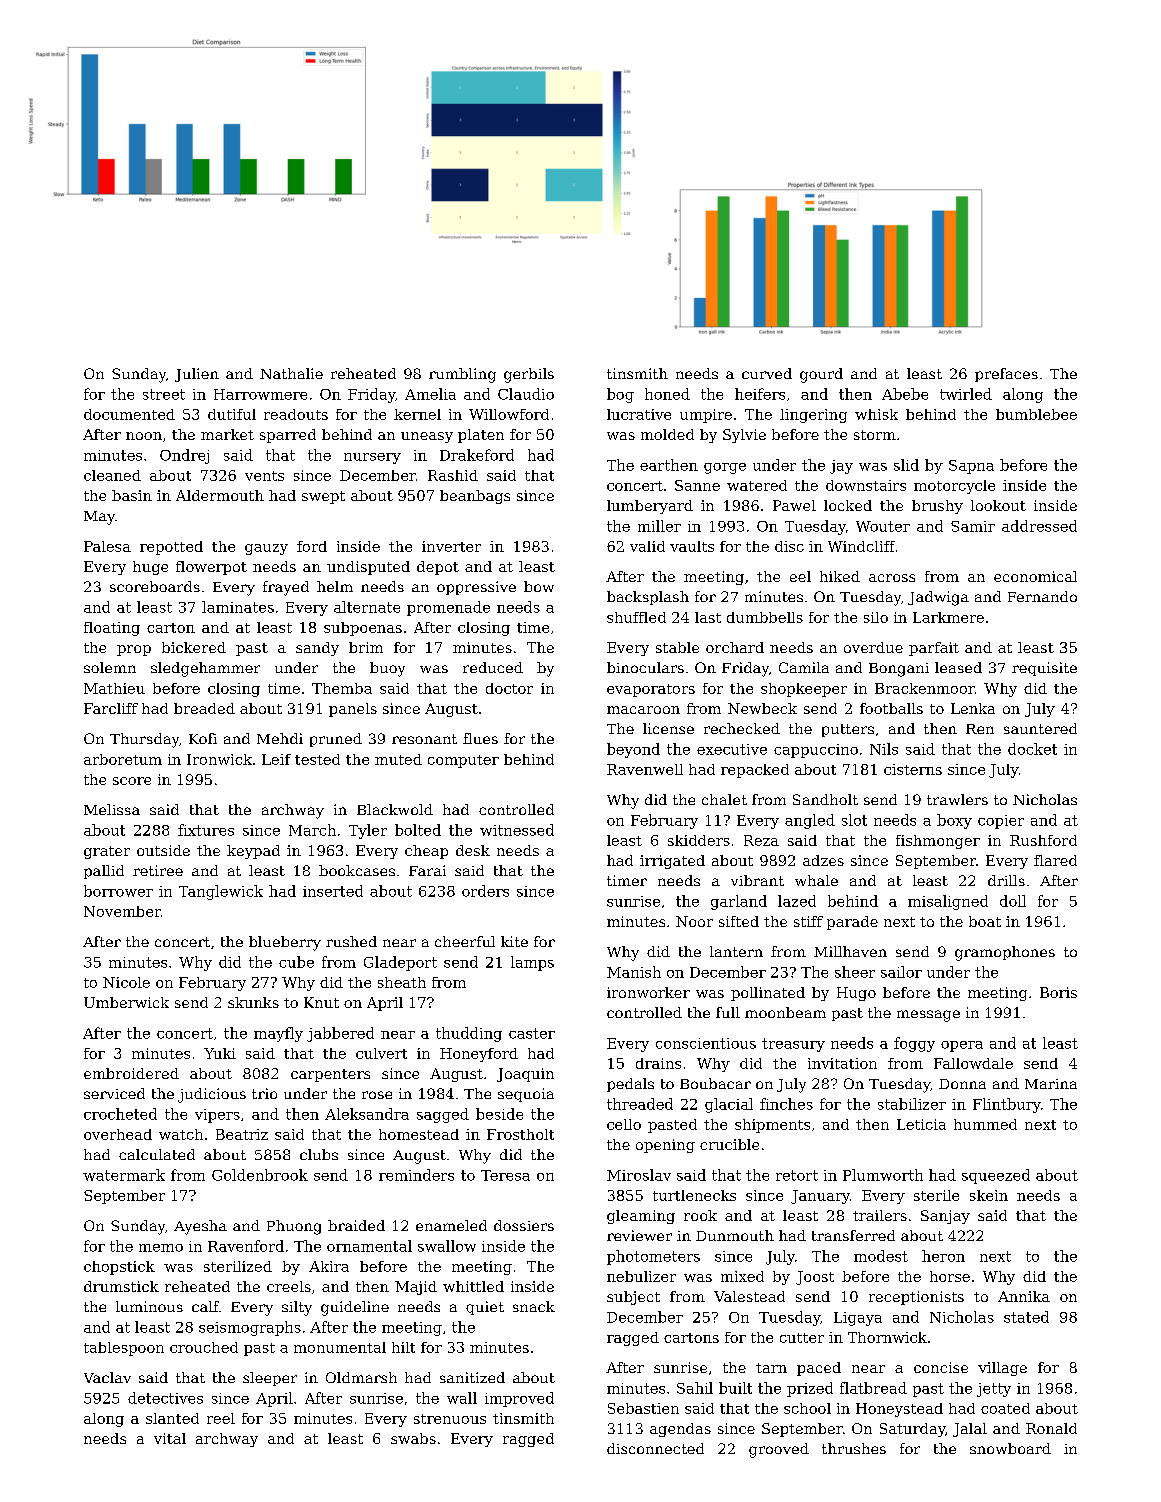 The image size is (1161, 1502). I want to click on Farai, so click(427, 870).
